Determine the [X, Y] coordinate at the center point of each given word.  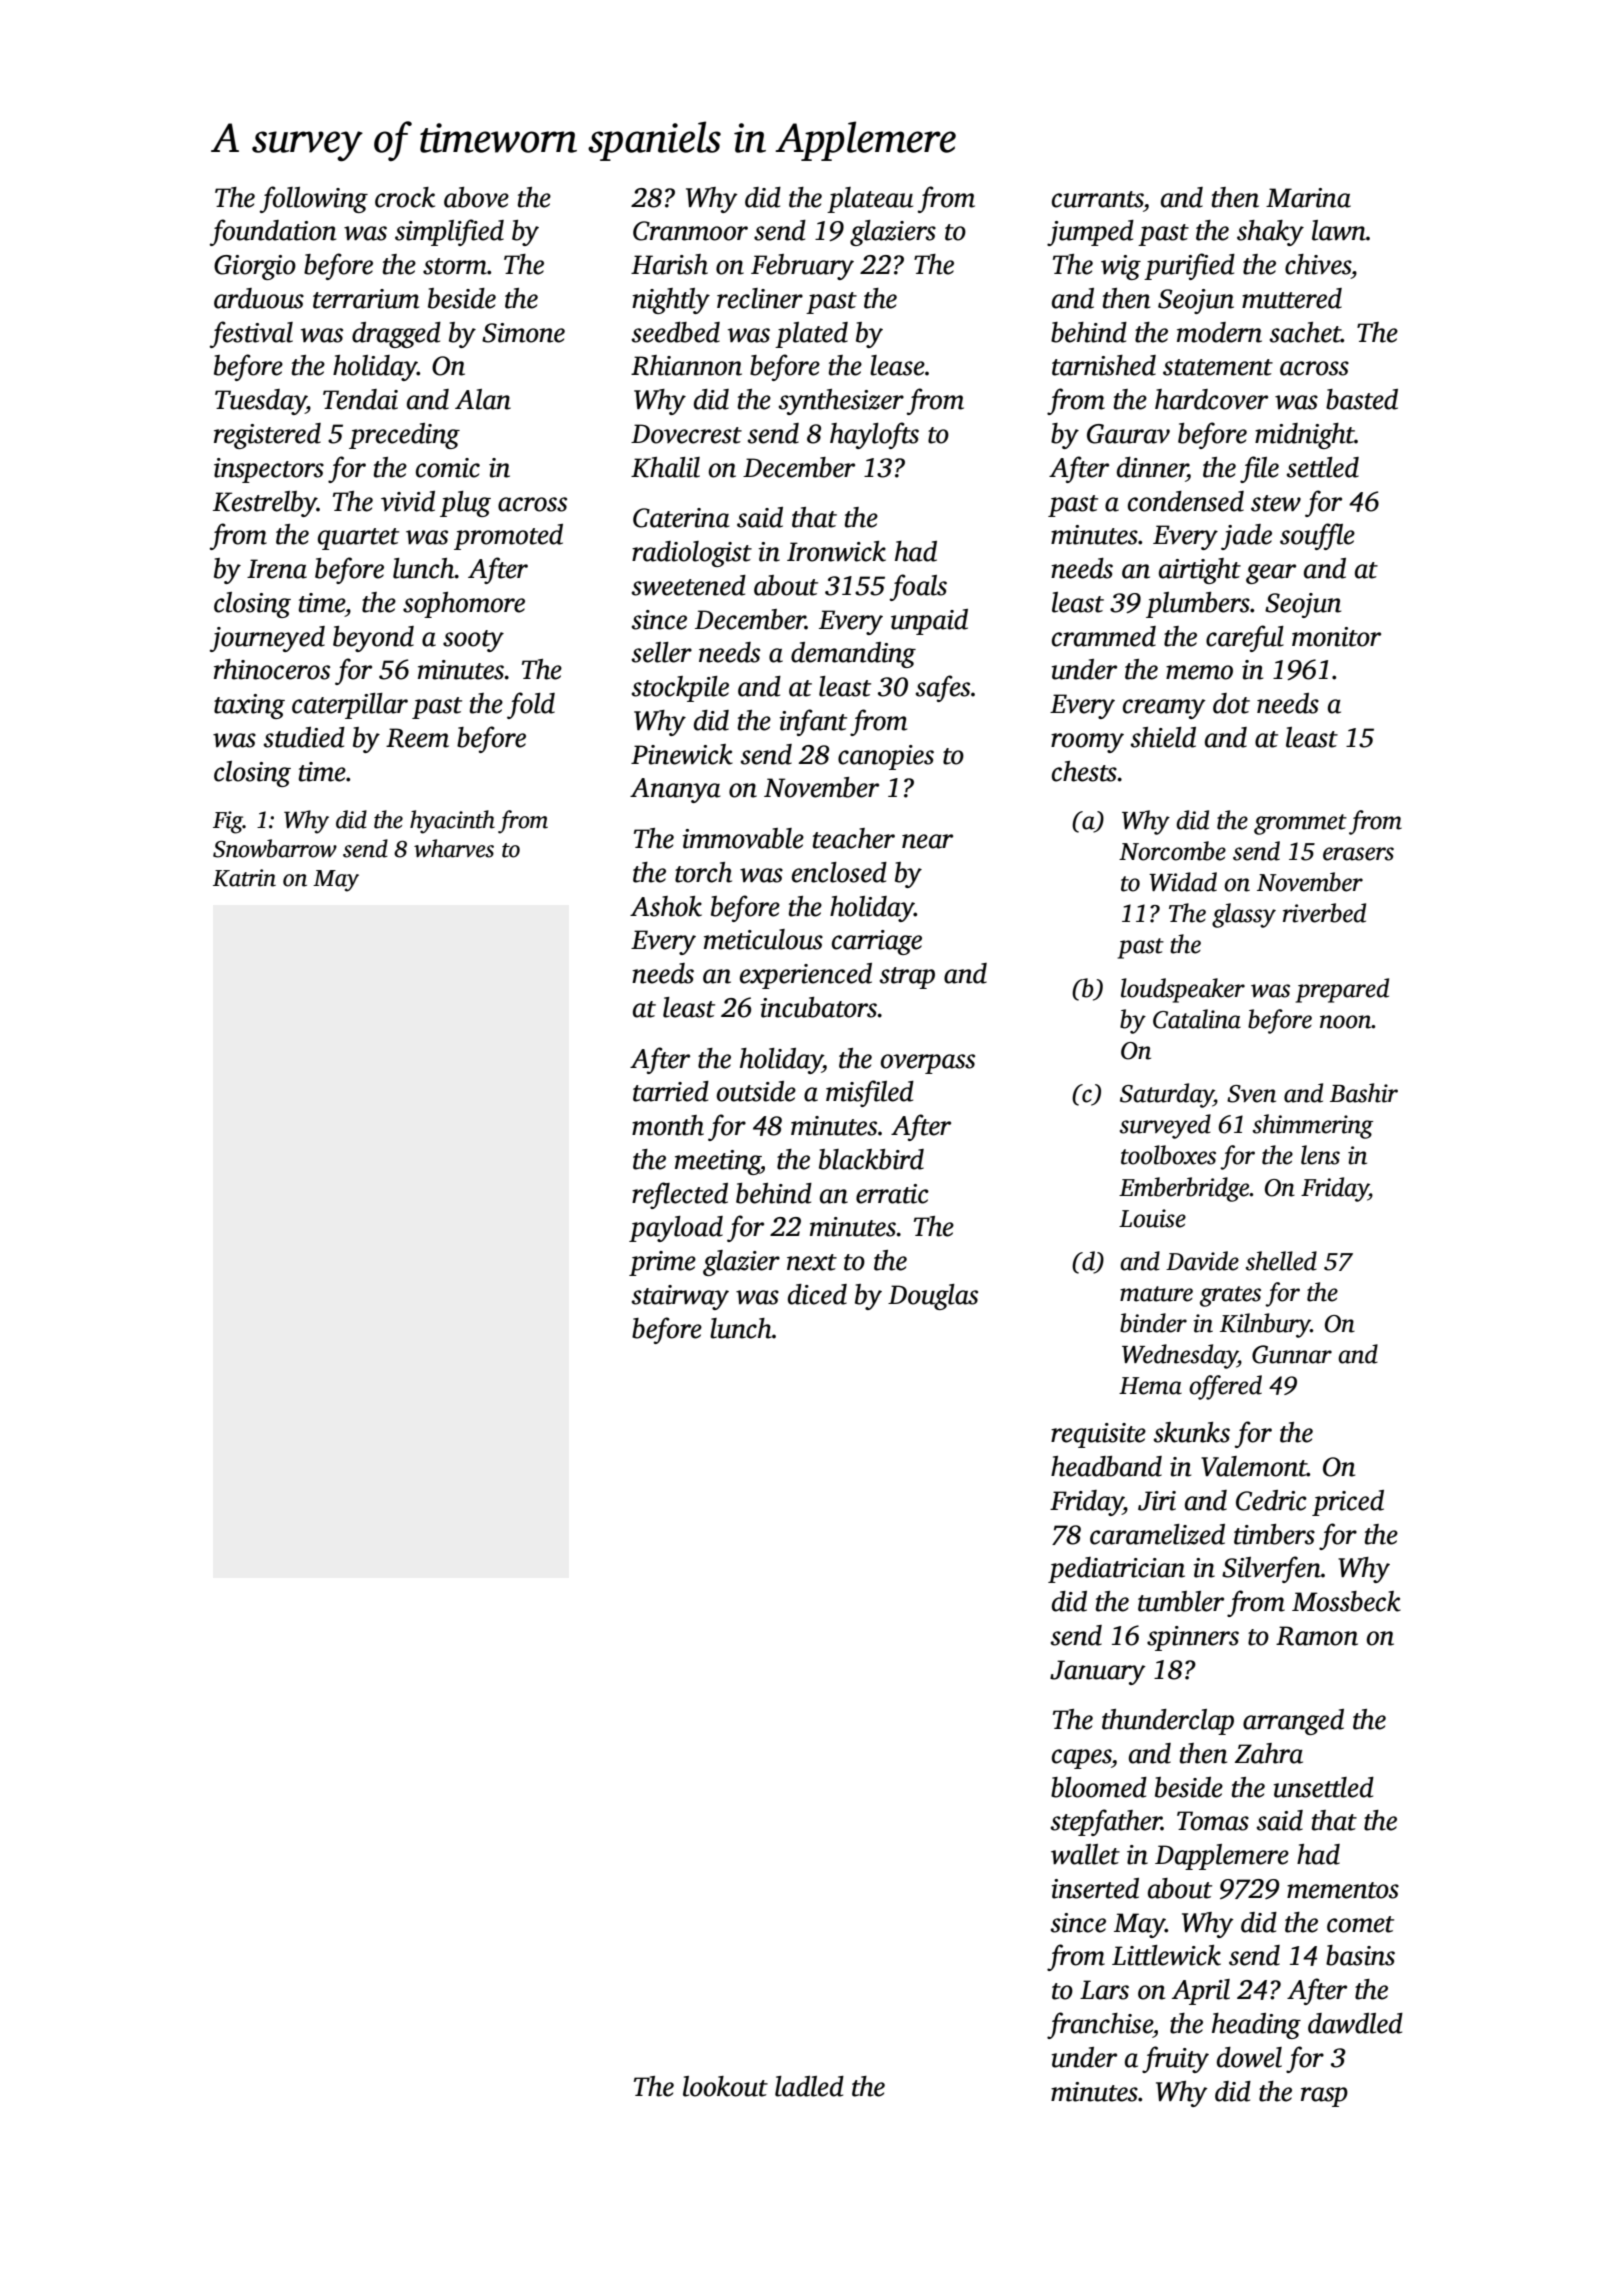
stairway [680, 1297]
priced [1348, 1503]
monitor [1336, 637]
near [927, 841]
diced [817, 1294]
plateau [870, 200]
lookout [725, 2086]
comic [448, 468]
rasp [1324, 2097]
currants [1097, 199]
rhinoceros [272, 669]
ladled [809, 2086]
